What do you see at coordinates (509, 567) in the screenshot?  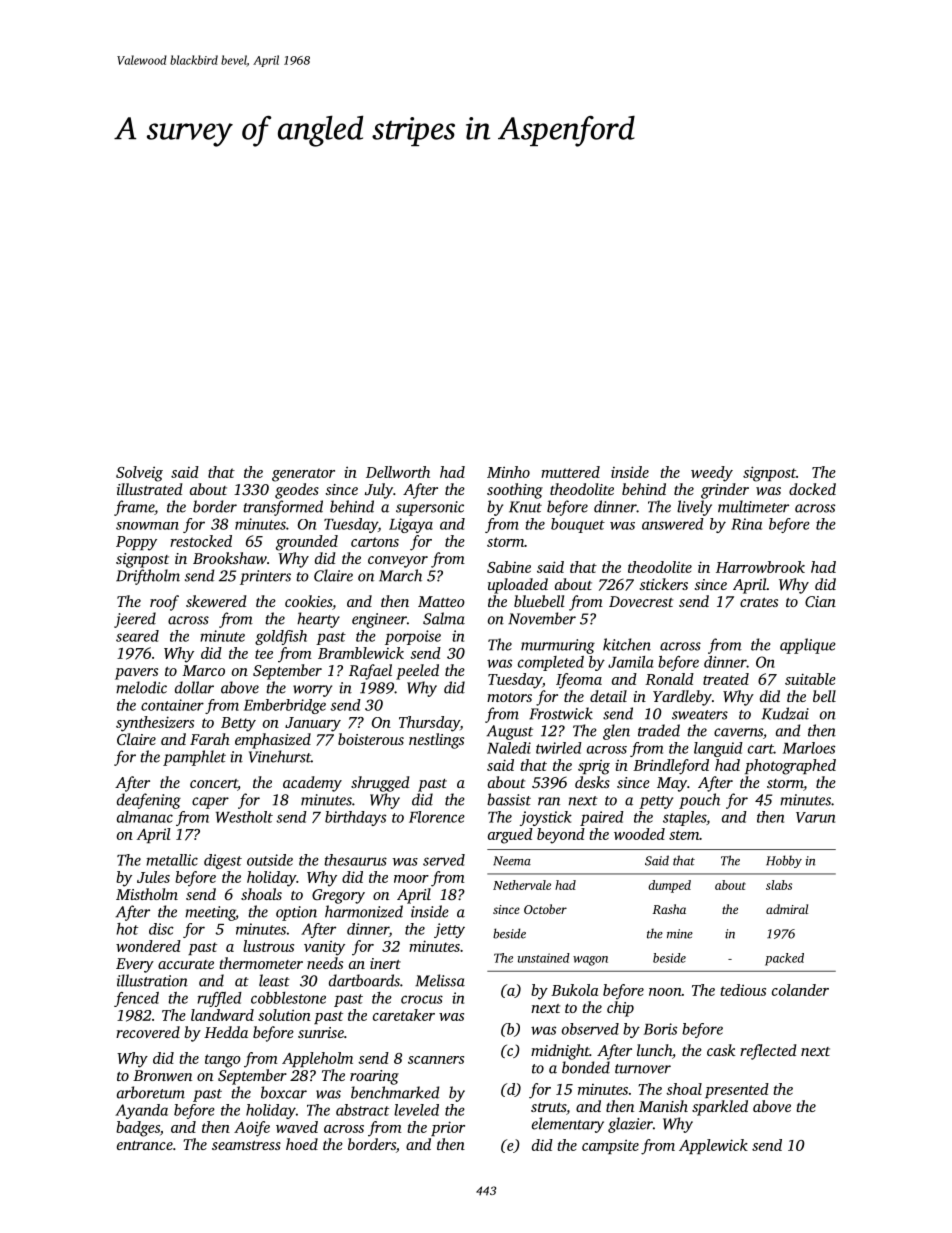 I see `Sabine` at bounding box center [509, 567].
